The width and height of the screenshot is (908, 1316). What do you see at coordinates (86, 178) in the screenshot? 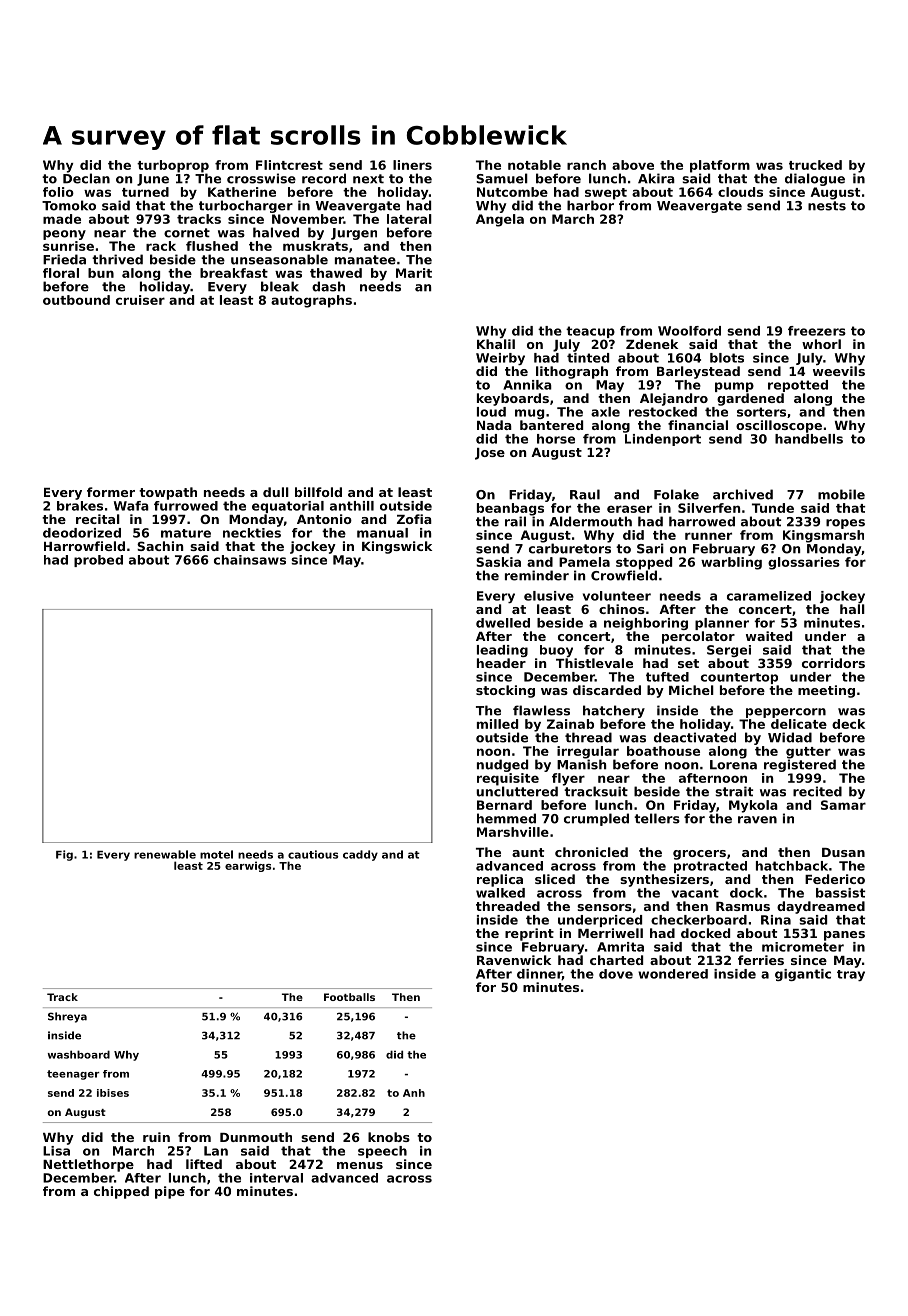
I see `Declan` at bounding box center [86, 178].
